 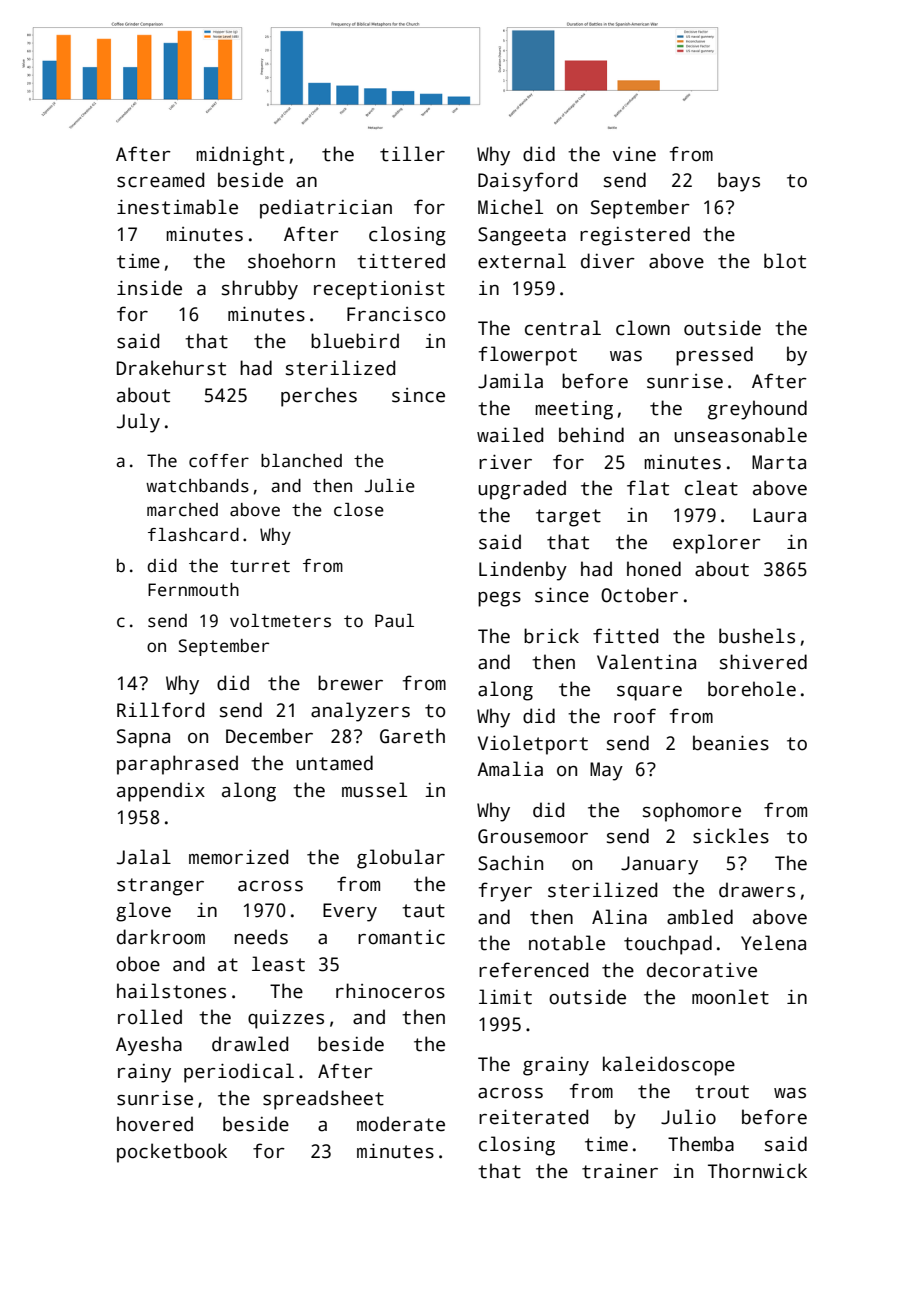 What do you see at coordinates (412, 154) in the screenshot?
I see `tiller` at bounding box center [412, 154].
